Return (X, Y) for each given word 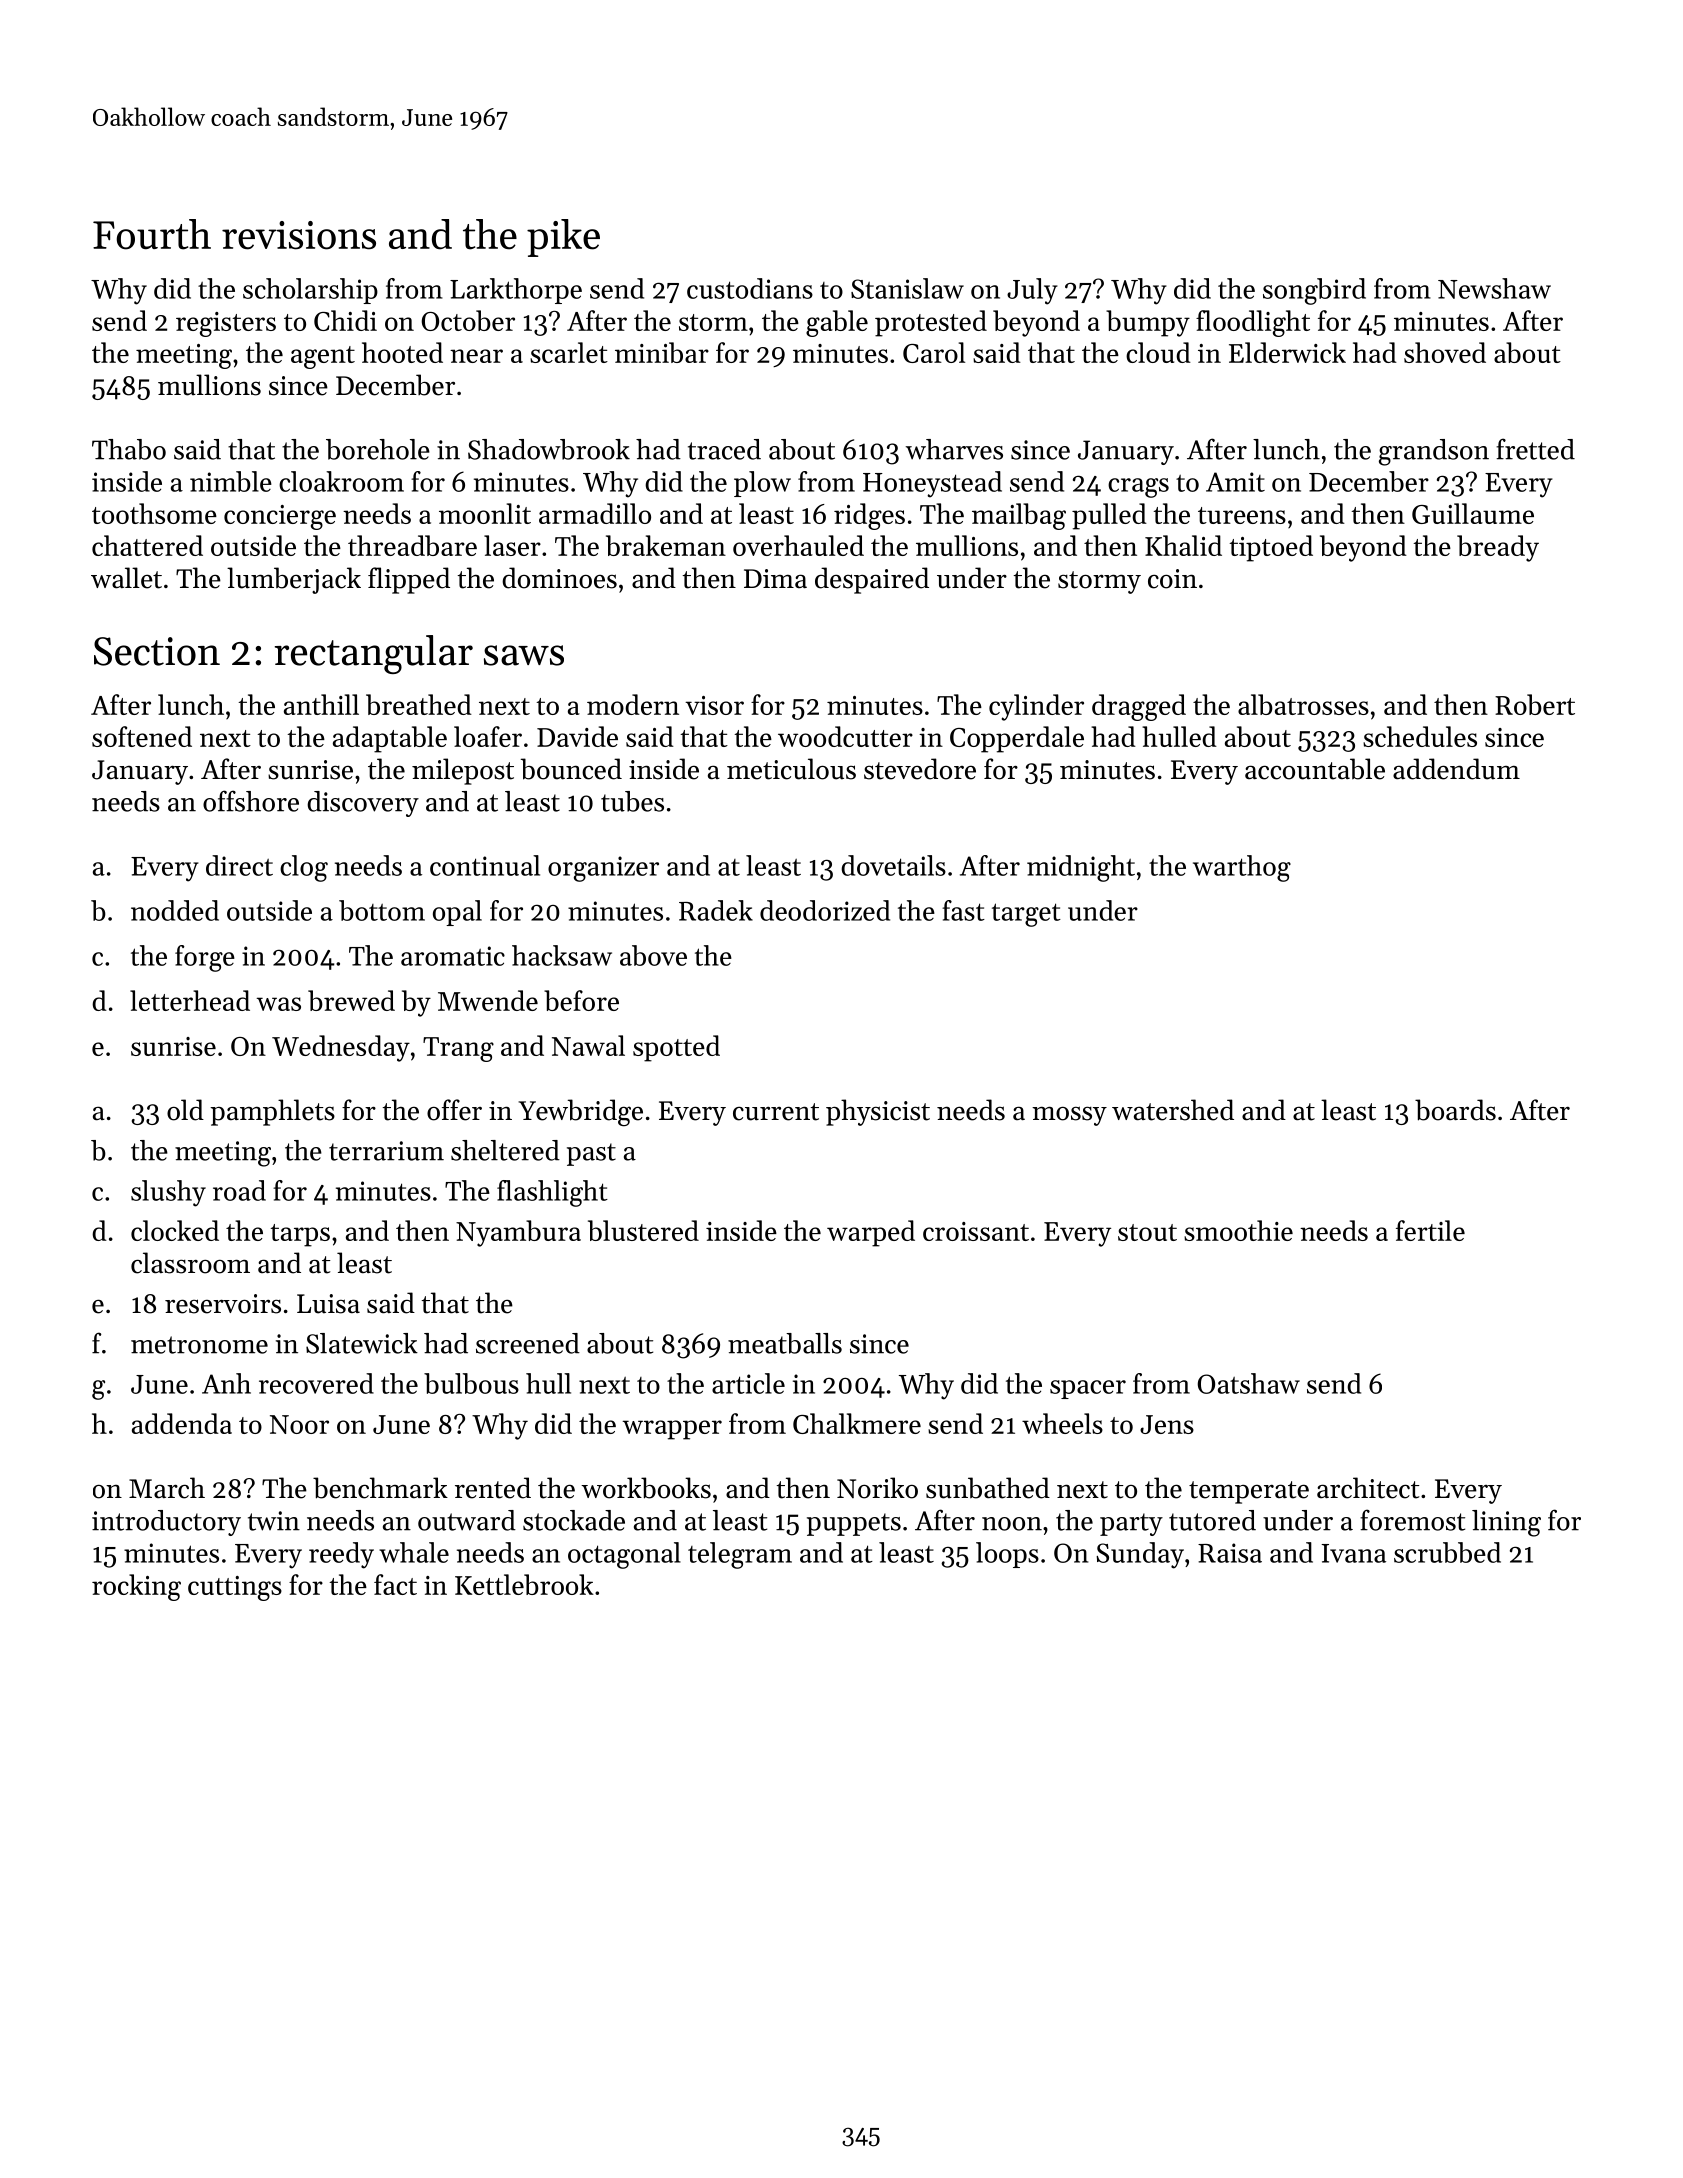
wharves (954, 449)
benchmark (380, 1488)
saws (524, 655)
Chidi (345, 320)
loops (1007, 1555)
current (776, 1112)
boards (1455, 1110)
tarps (300, 1235)
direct (239, 865)
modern (633, 704)
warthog (1242, 868)
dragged (1139, 707)
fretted (1535, 449)
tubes (632, 801)
